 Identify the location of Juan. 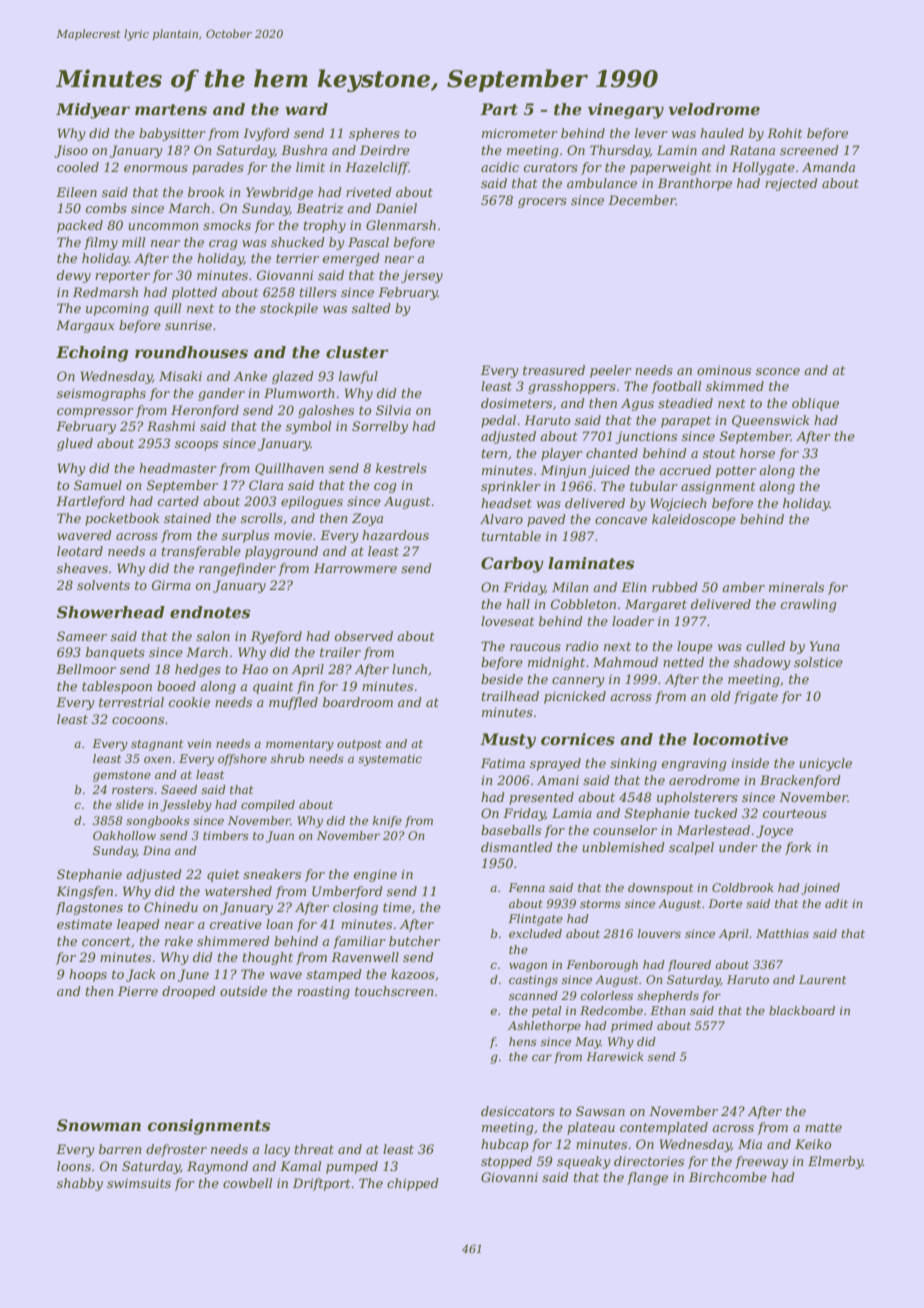
(280, 837).
